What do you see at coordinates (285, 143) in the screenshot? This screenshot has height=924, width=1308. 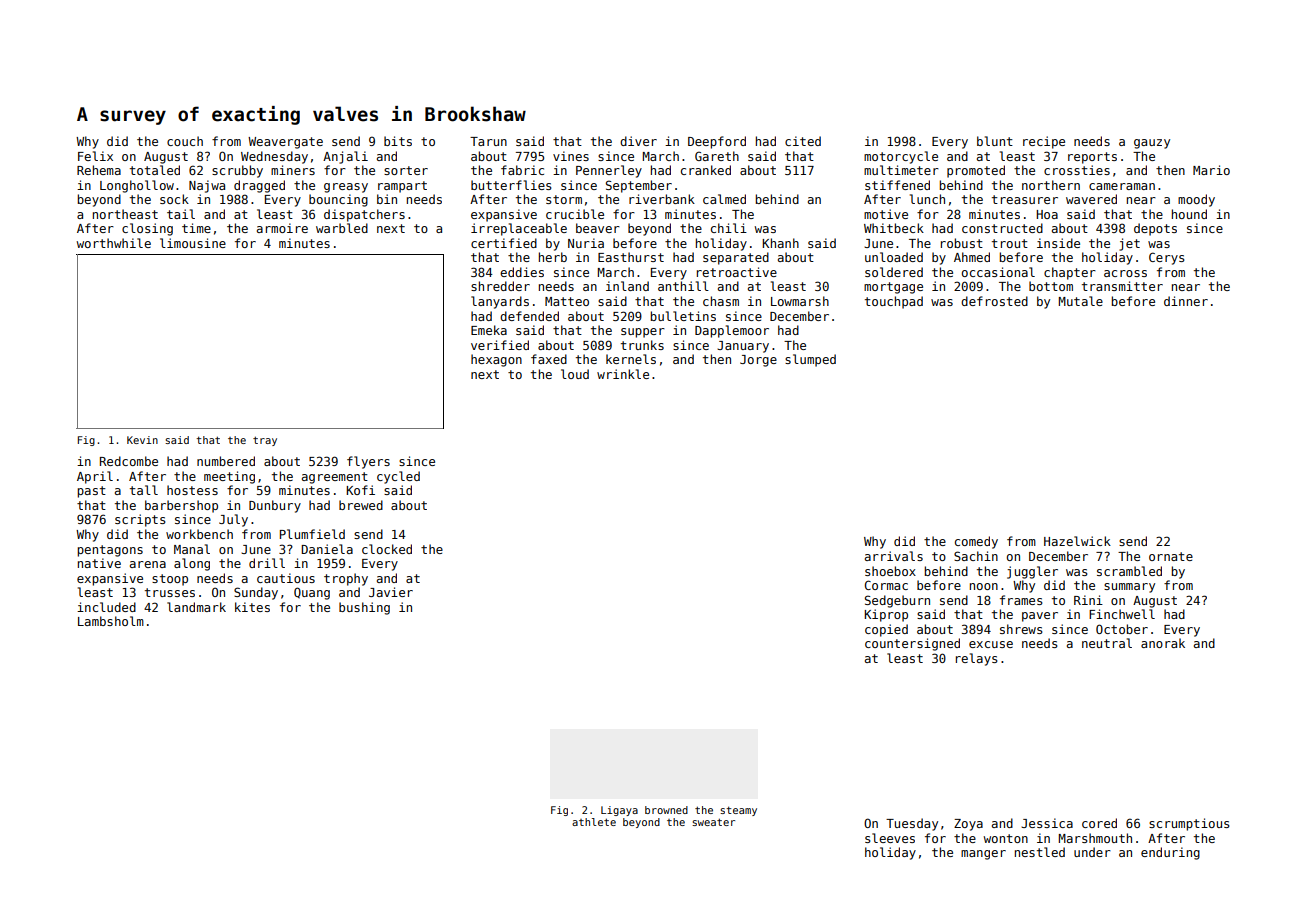 I see `Weavergate` at bounding box center [285, 143].
